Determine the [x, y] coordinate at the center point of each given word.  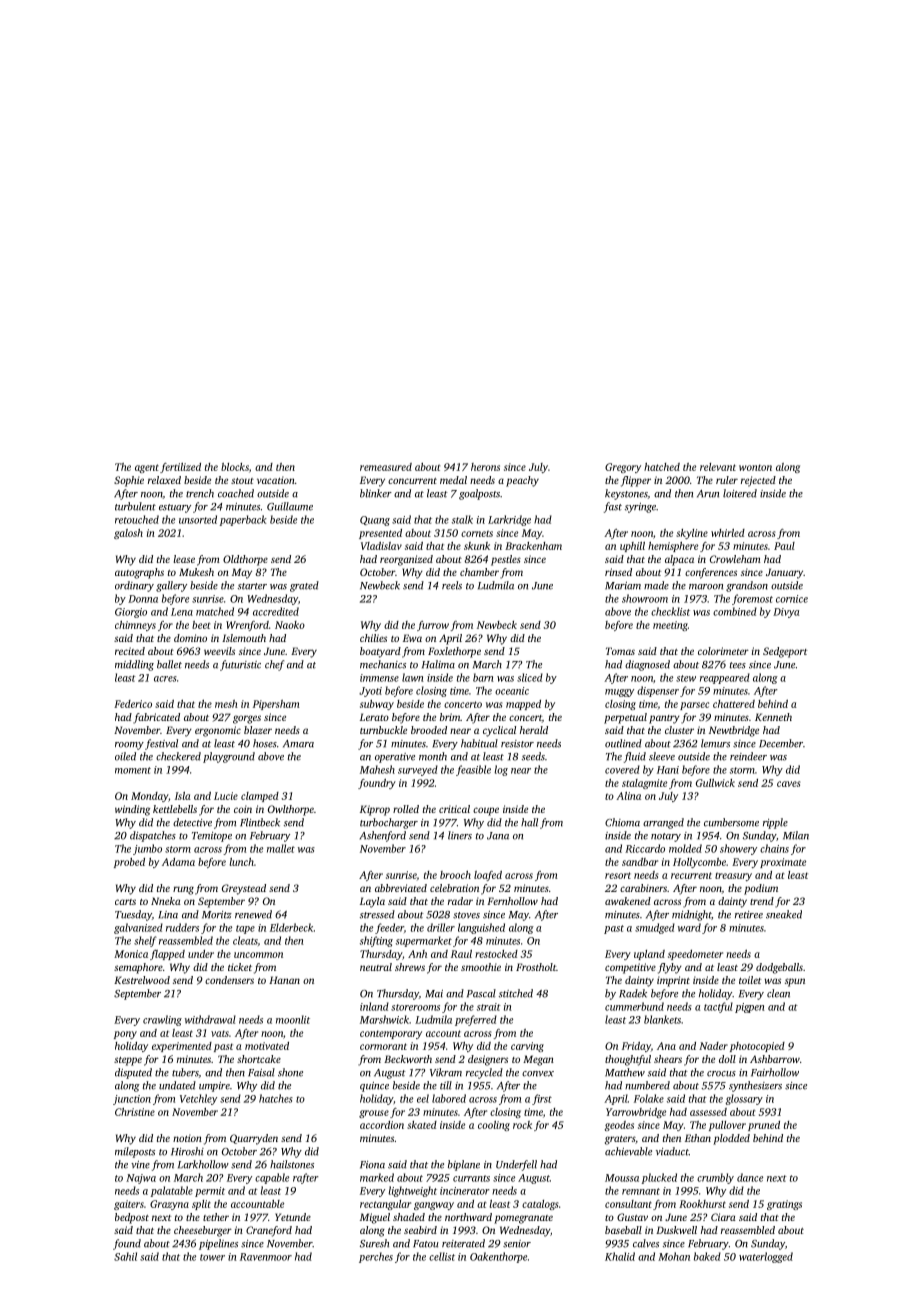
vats [220, 1033]
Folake [649, 1098]
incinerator [465, 1191]
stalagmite [644, 784]
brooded [429, 730]
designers [488, 1060]
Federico [133, 704]
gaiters [129, 1205]
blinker [376, 493]
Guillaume [290, 506]
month [433, 756]
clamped [260, 797]
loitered [740, 493]
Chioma [622, 822]
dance [750, 1177]
